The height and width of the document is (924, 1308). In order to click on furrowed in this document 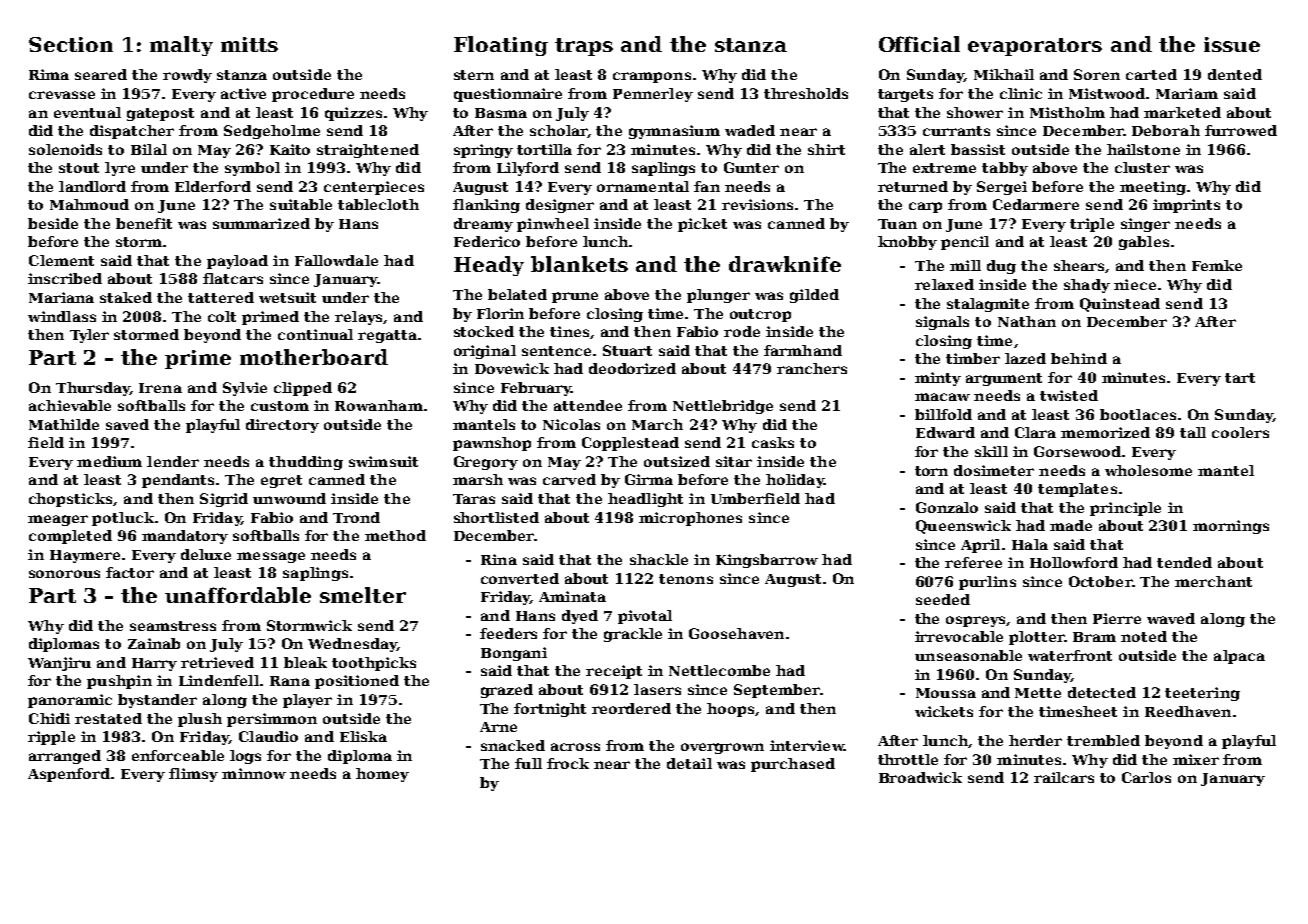, I will do `click(1241, 130)`.
